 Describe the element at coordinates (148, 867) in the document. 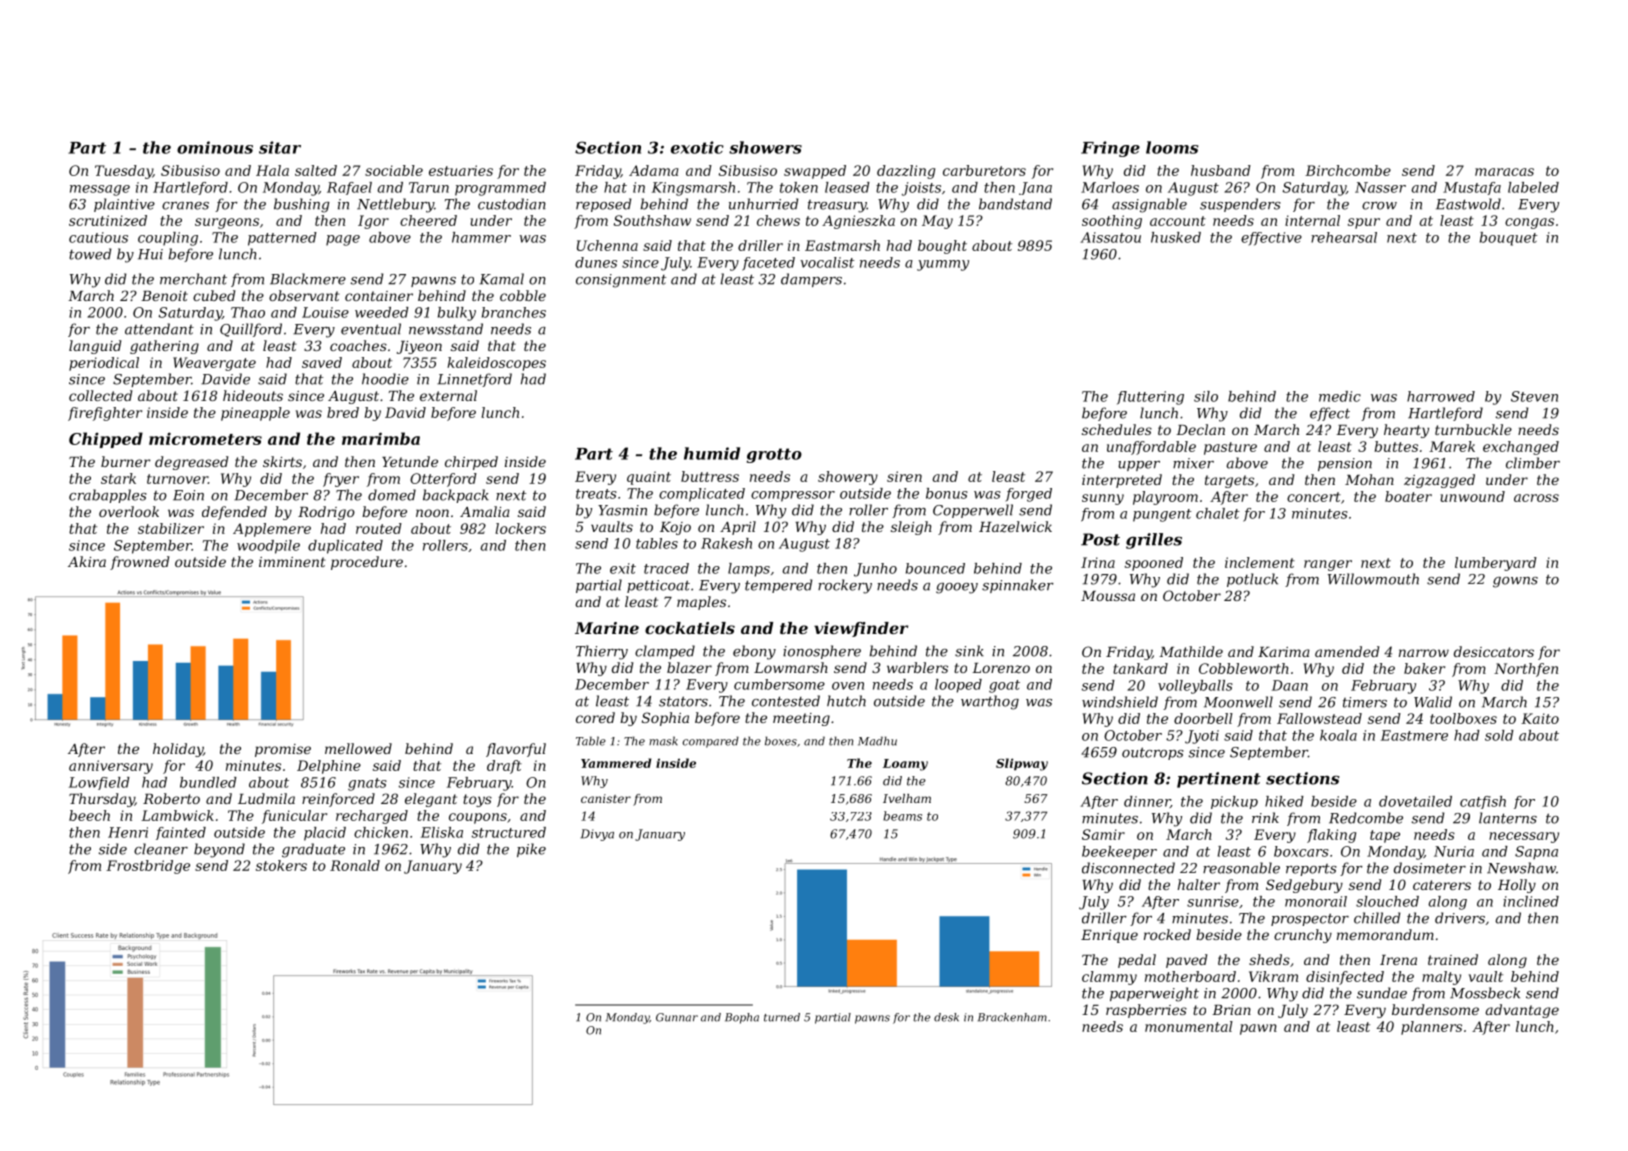

I see `Frostbridge` at that location.
